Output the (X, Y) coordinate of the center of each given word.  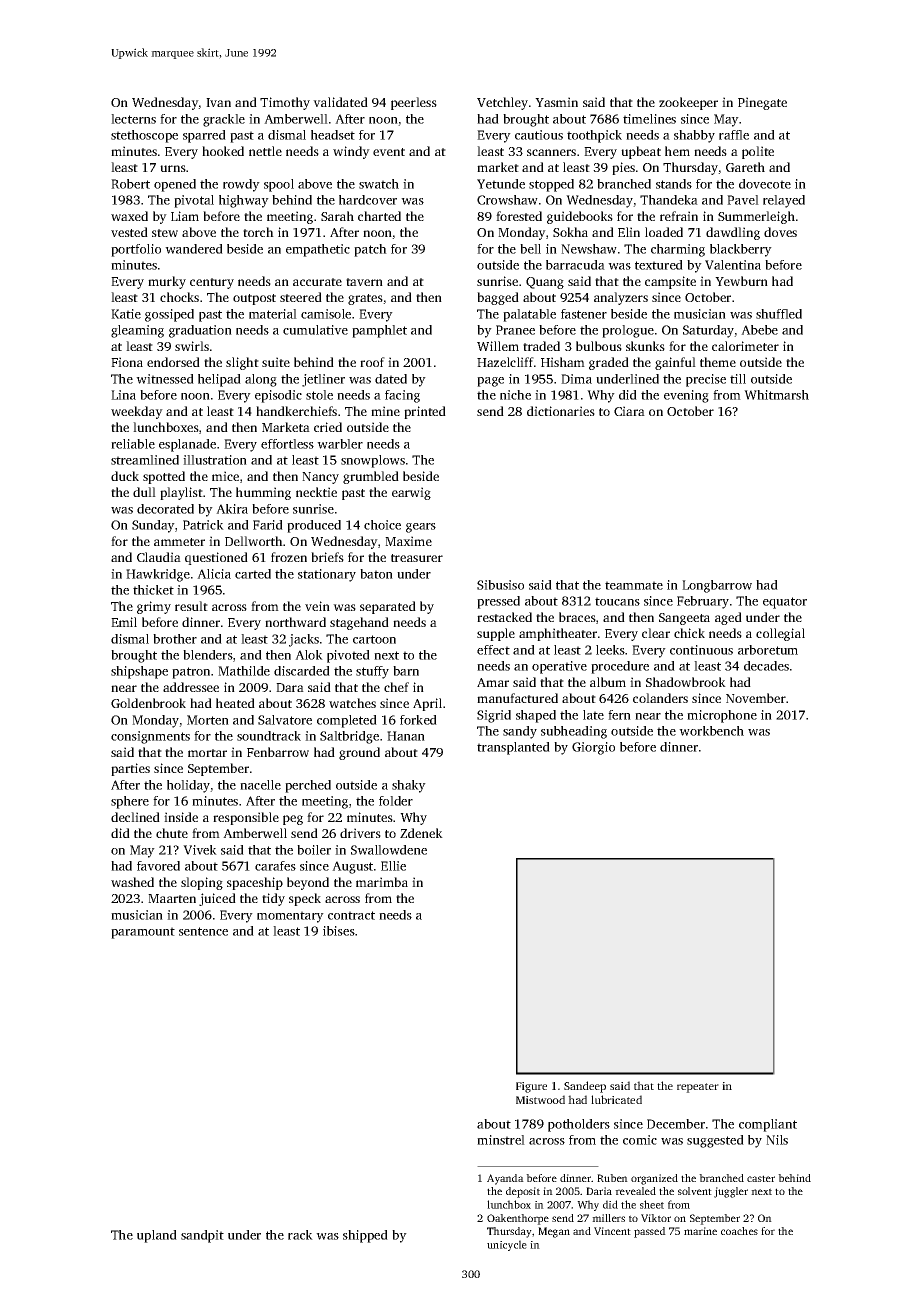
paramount (143, 933)
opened (175, 185)
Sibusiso (500, 585)
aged (728, 618)
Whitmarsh (776, 395)
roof (372, 362)
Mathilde (244, 671)
